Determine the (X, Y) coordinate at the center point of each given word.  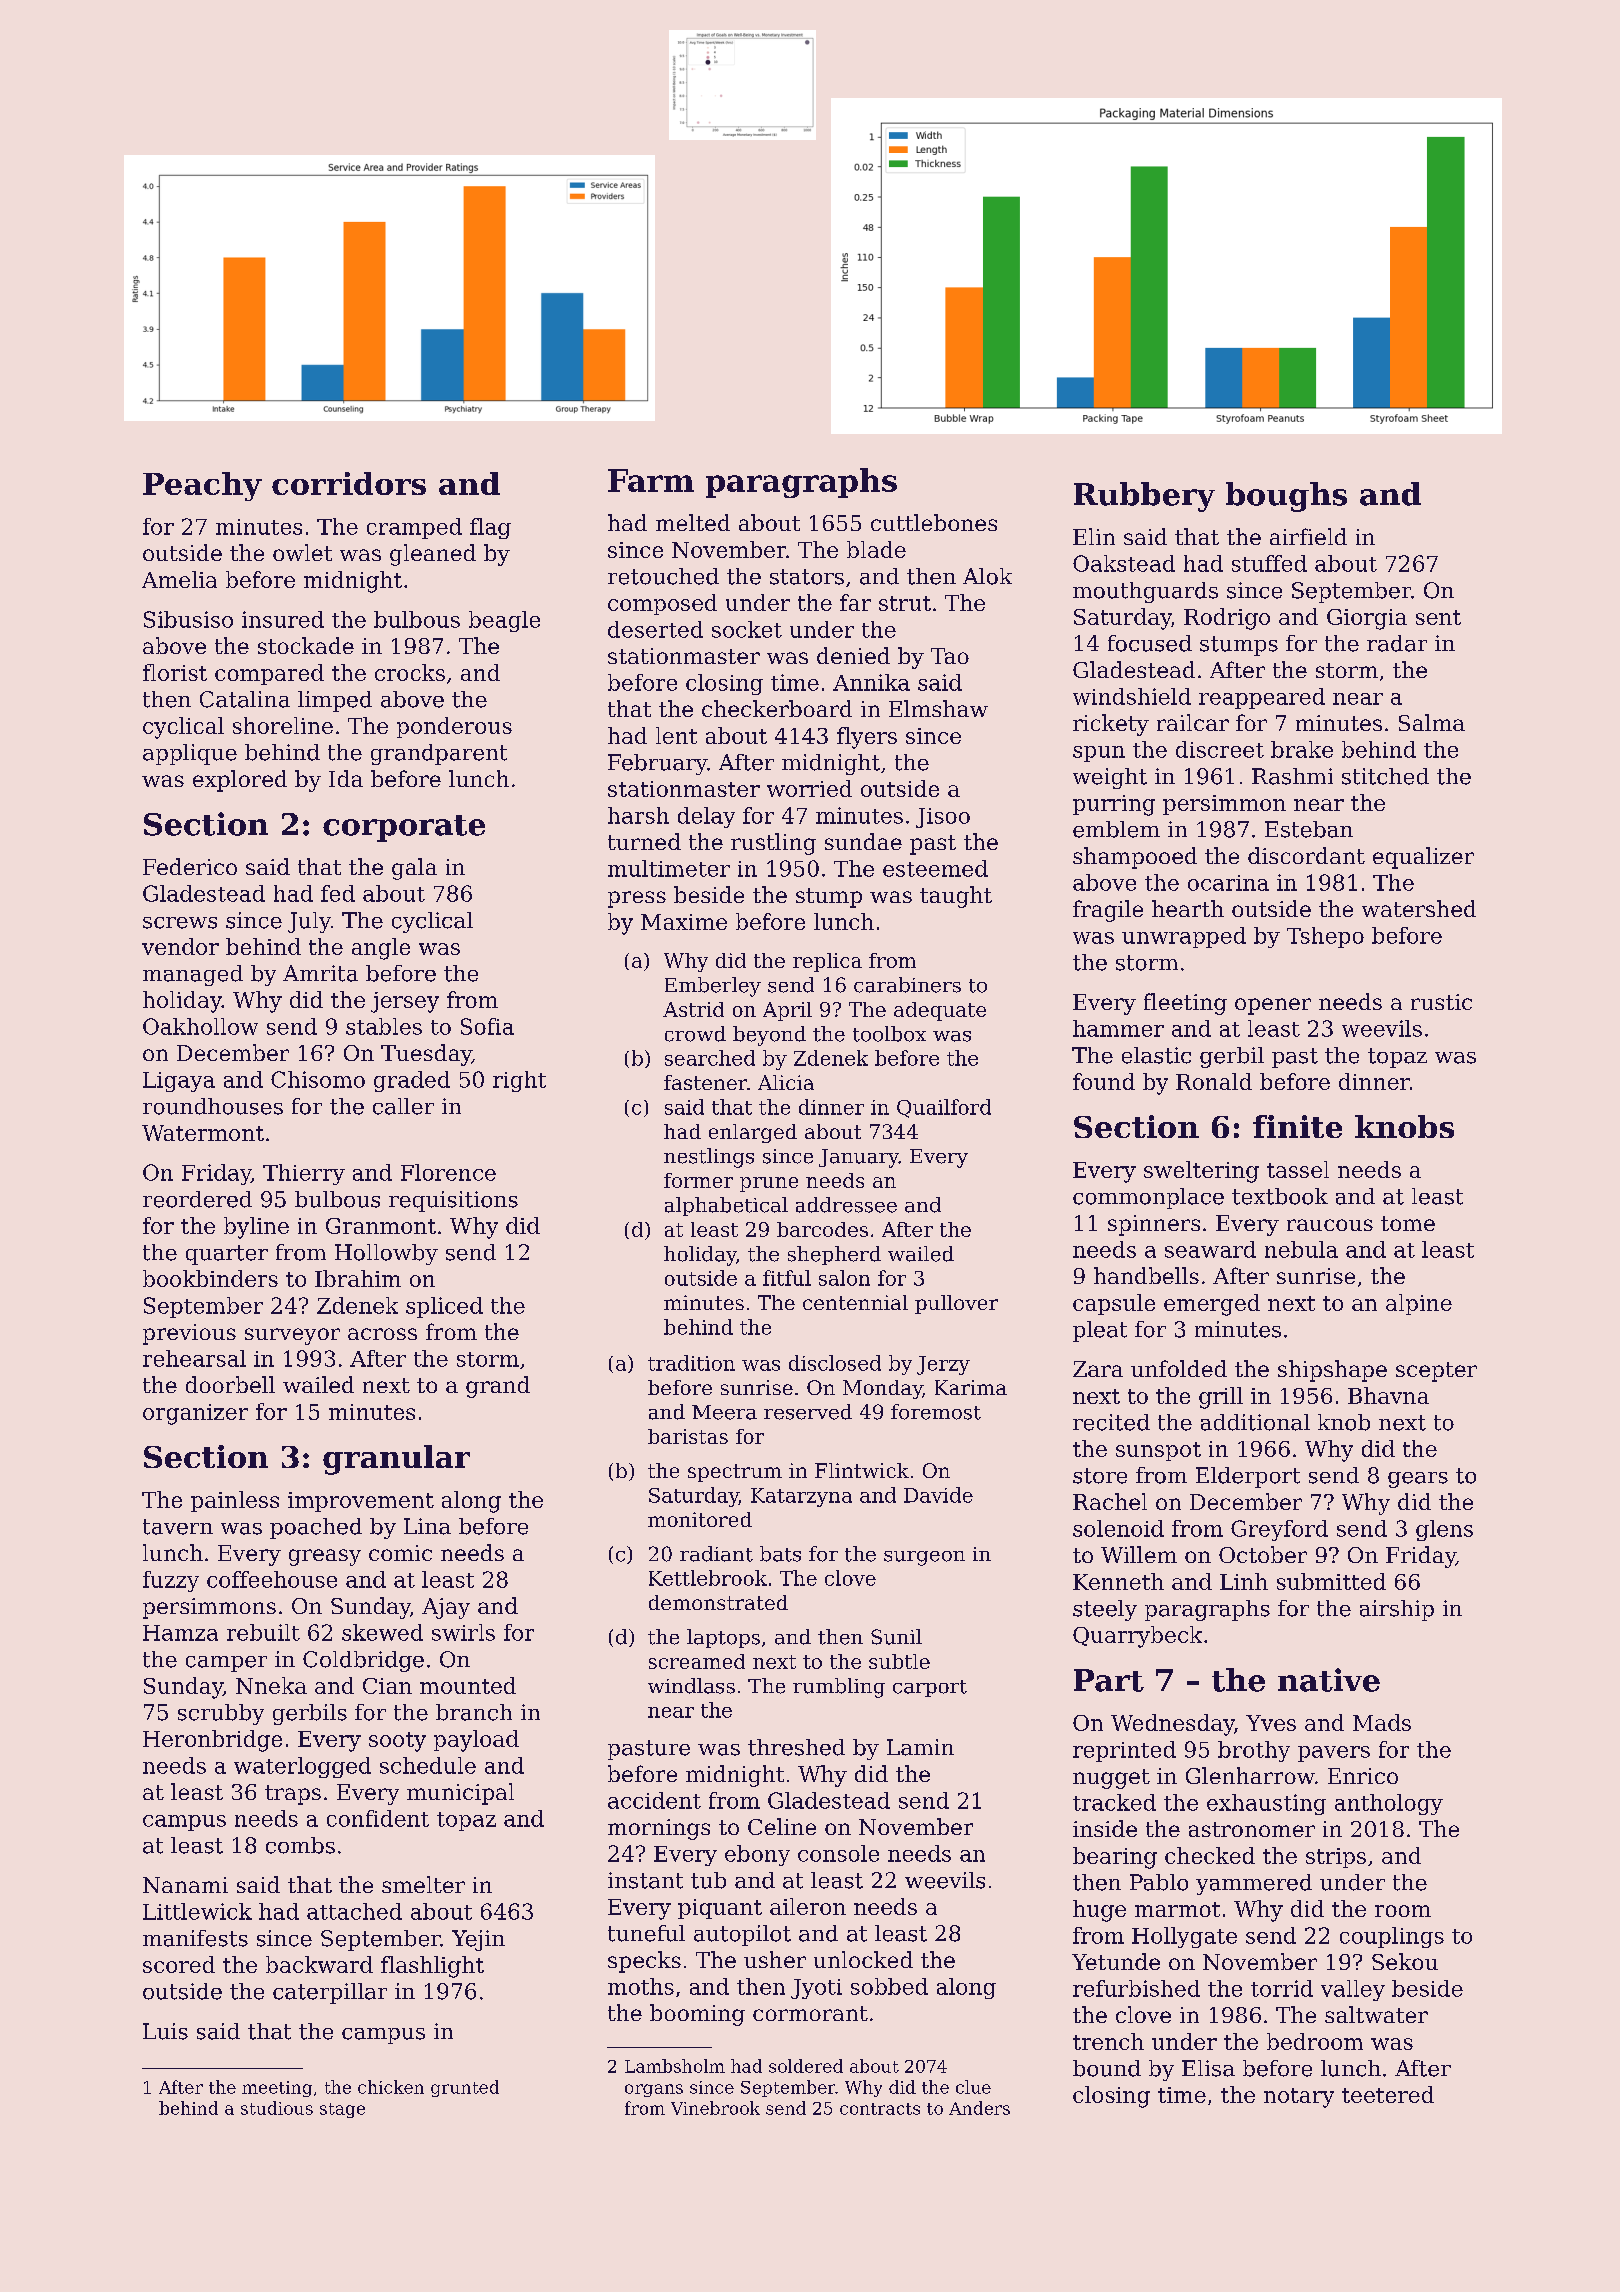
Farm (651, 480)
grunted (465, 2088)
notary (1299, 2098)
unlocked (863, 1959)
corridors (349, 483)
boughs (1286, 497)
